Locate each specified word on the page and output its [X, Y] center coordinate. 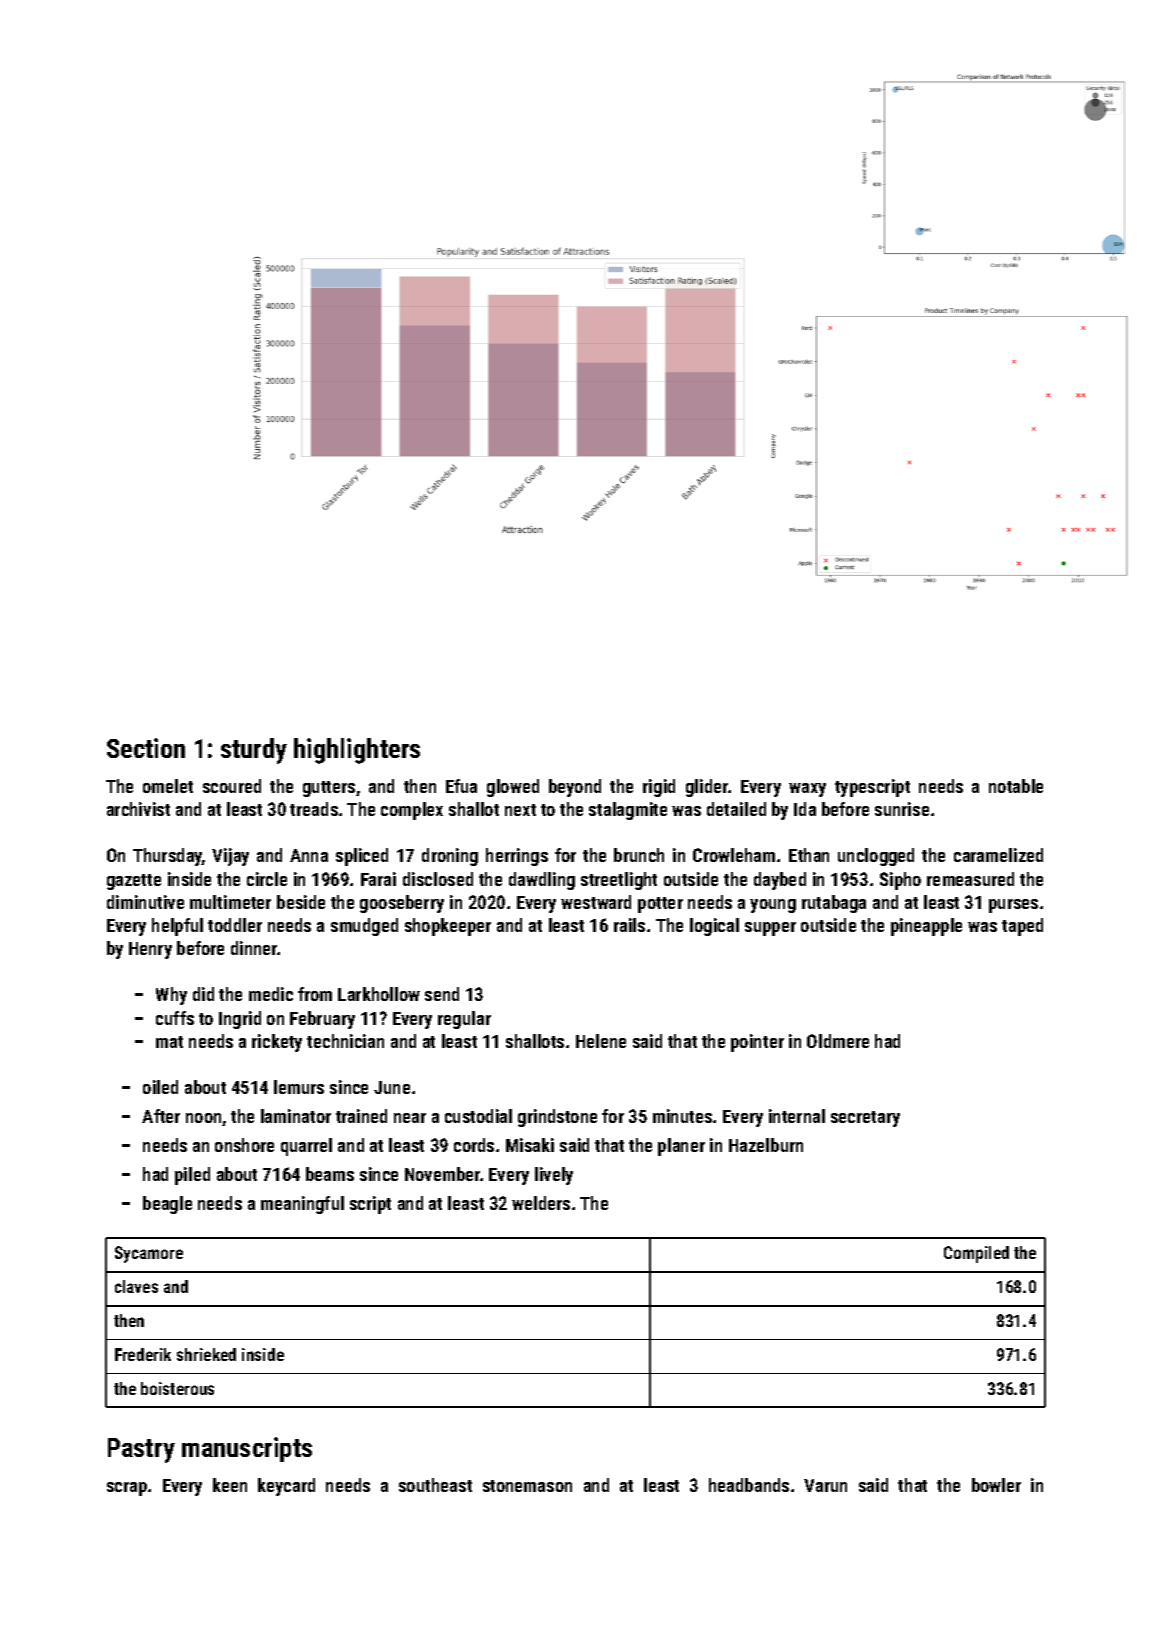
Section [146, 748]
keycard [286, 1487]
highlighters [357, 751]
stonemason [527, 1486]
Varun [825, 1485]
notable [1016, 786]
